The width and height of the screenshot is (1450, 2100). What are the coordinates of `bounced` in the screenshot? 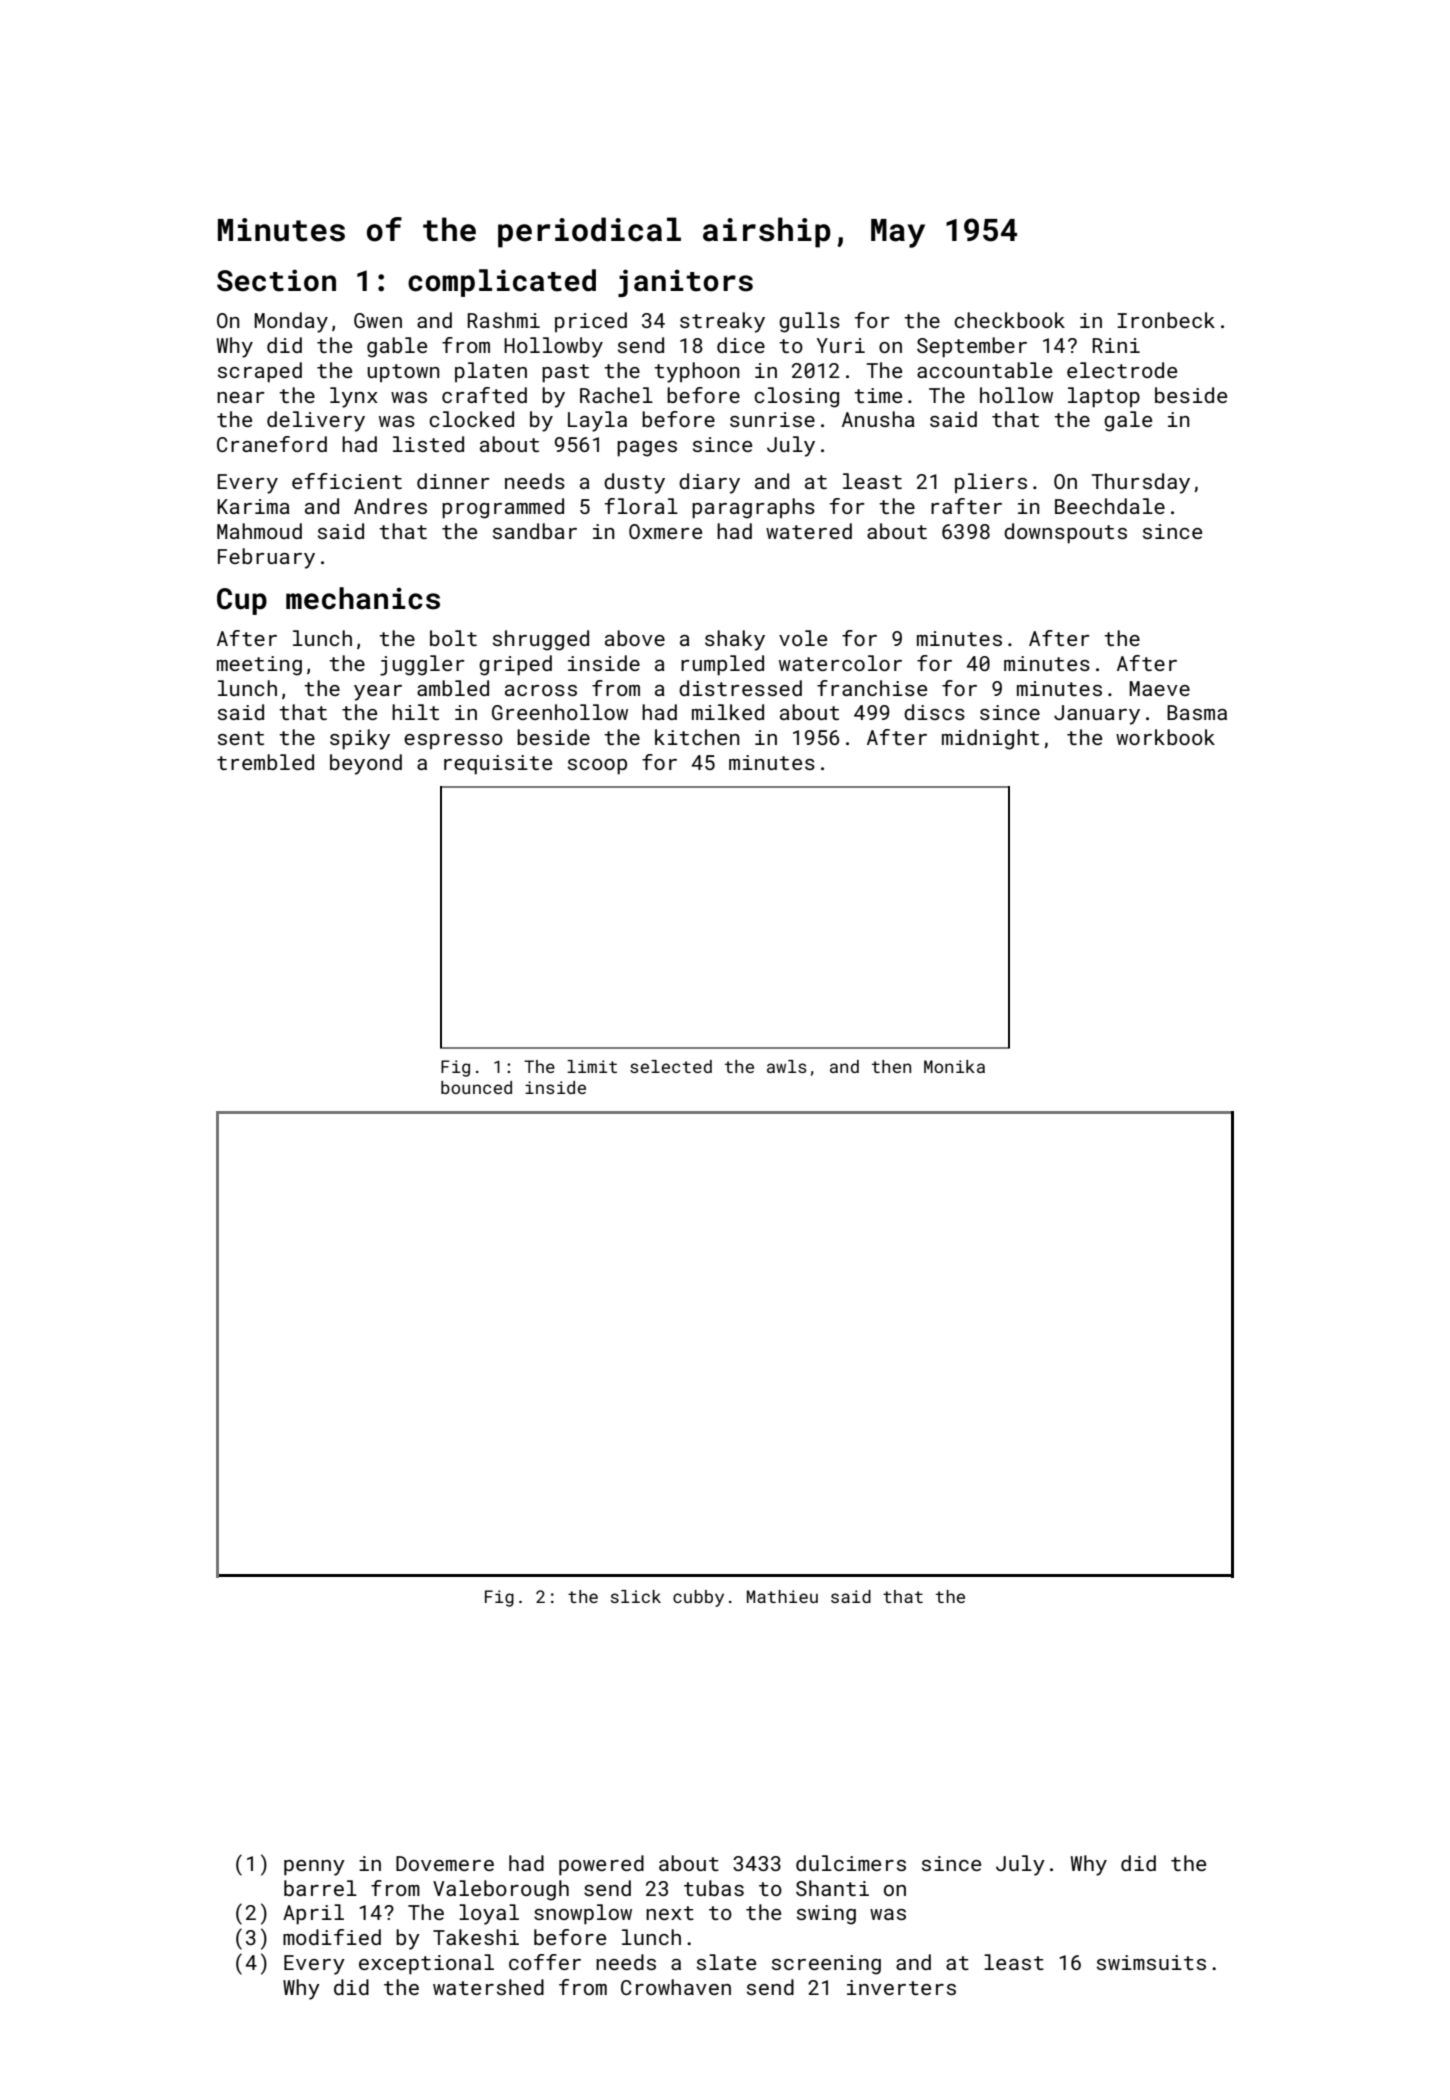 It's located at (476, 1087).
